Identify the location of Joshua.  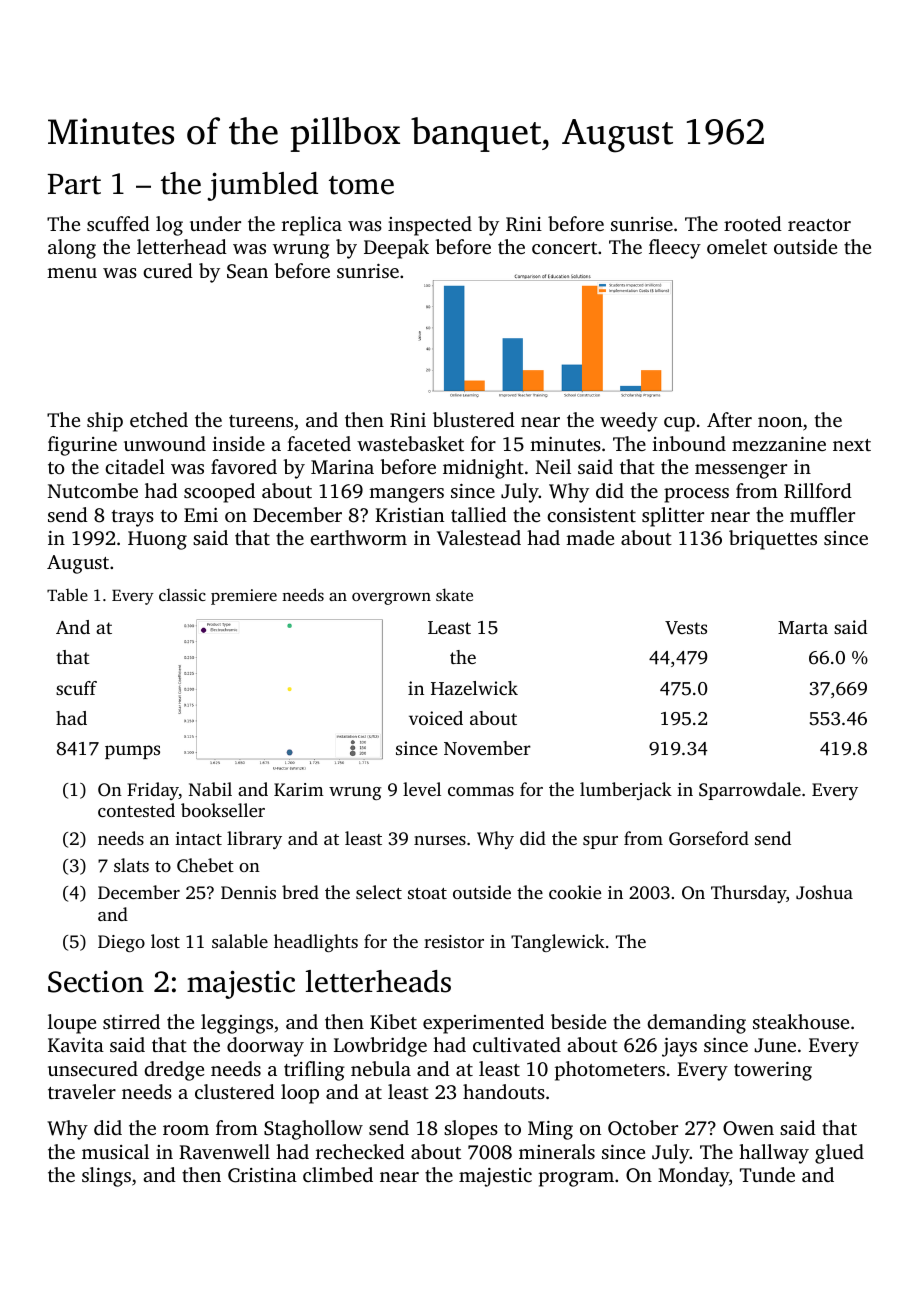
(824, 892).
